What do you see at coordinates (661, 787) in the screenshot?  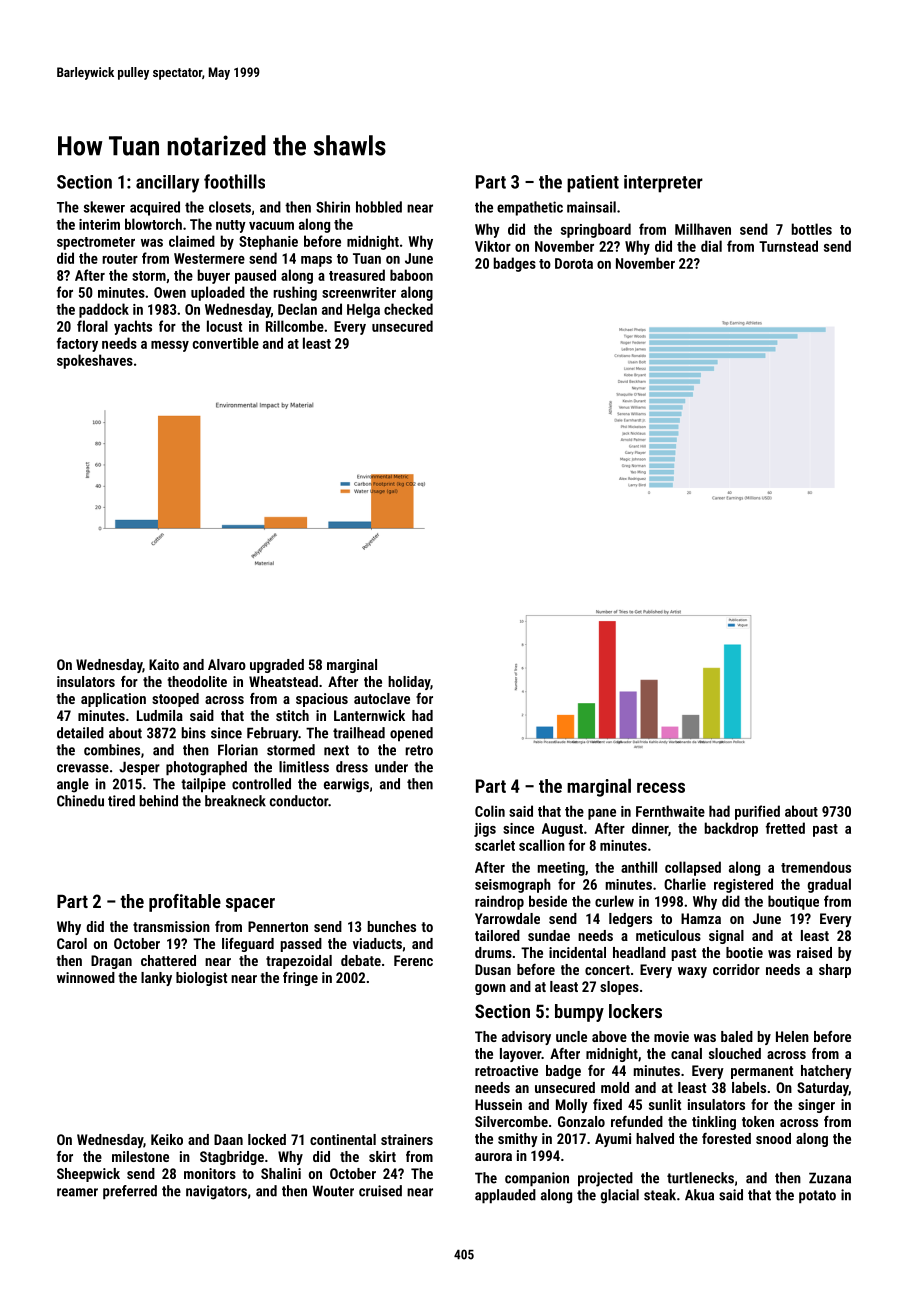 I see `recess` at bounding box center [661, 787].
